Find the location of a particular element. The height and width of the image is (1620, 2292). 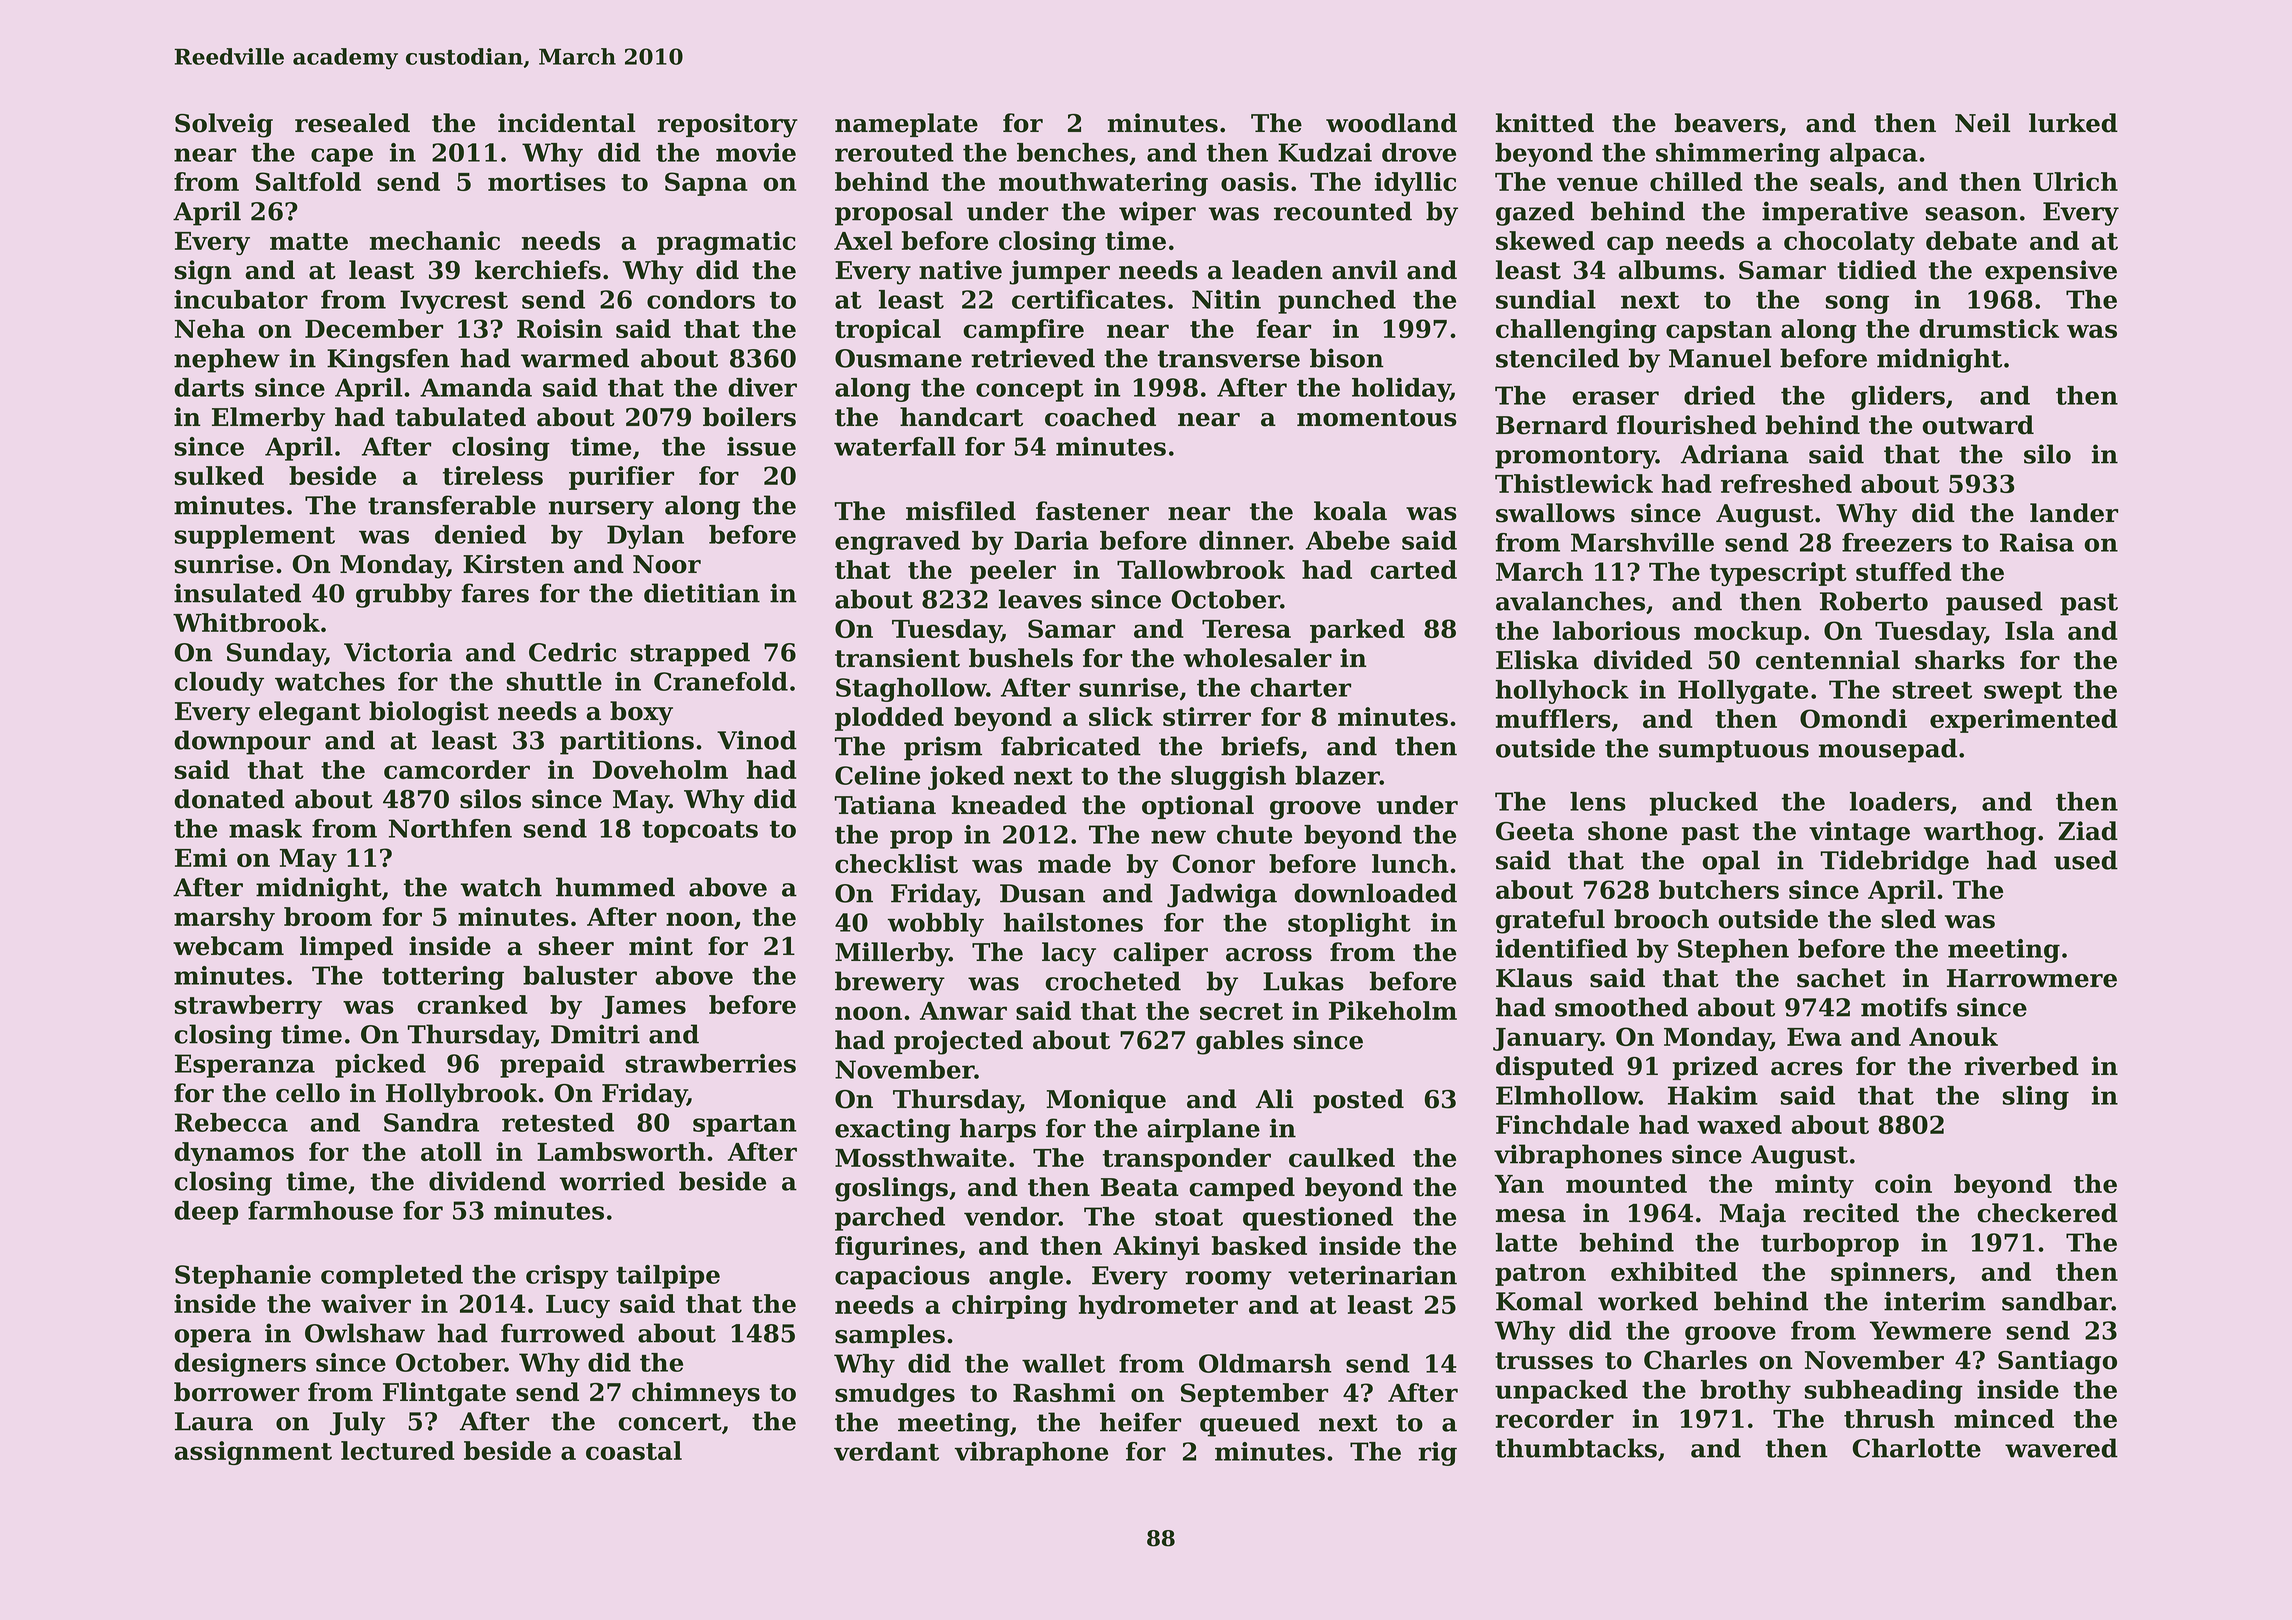

Owlshaw is located at coordinates (365, 1333).
